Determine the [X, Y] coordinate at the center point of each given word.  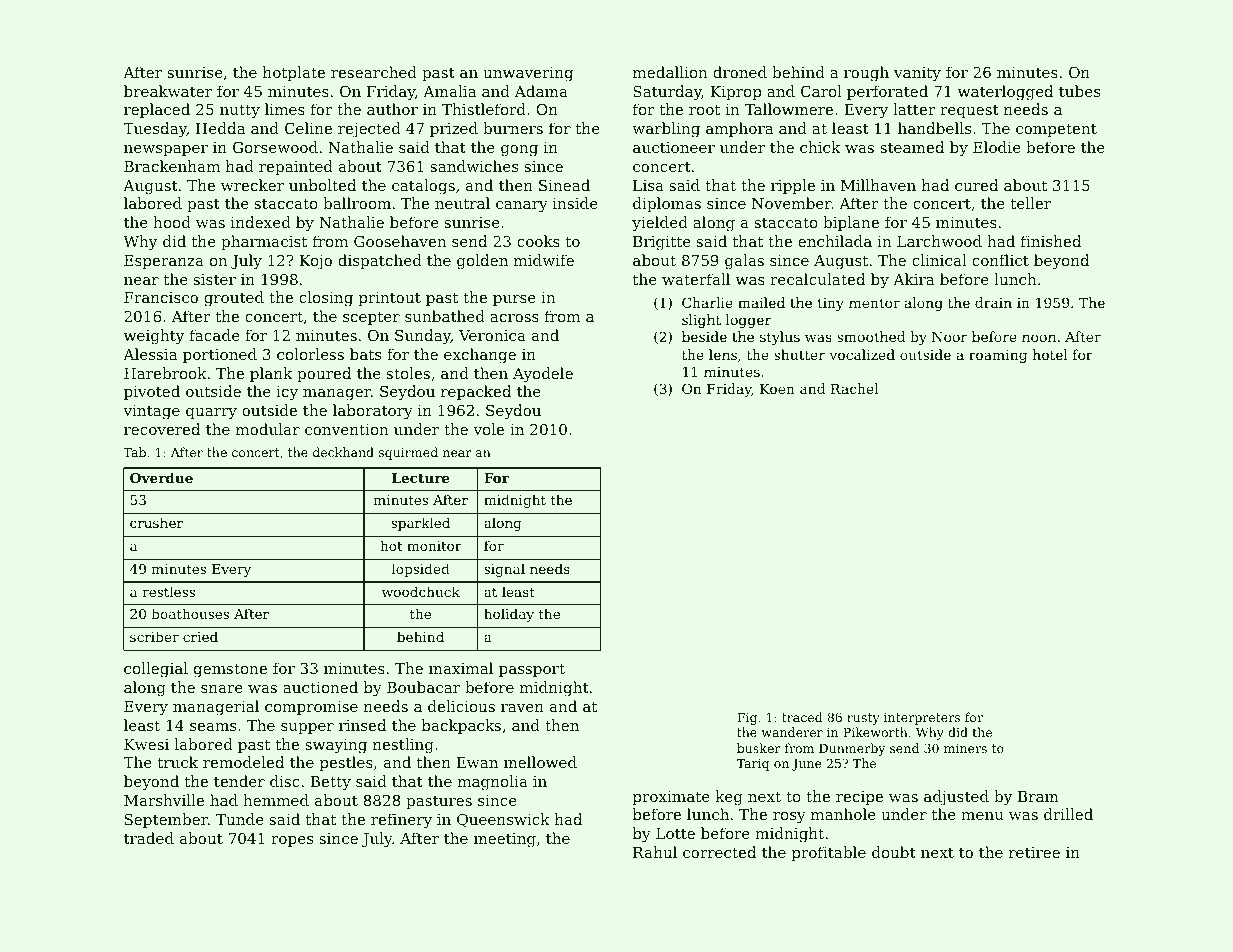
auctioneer [674, 147]
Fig [747, 719]
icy [287, 393]
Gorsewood [275, 147]
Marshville [164, 800]
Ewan [477, 762]
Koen [777, 389]
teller [1030, 203]
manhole [843, 814]
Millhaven [878, 185]
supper [307, 728]
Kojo [316, 262]
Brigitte [662, 243]
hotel [1050, 354]
